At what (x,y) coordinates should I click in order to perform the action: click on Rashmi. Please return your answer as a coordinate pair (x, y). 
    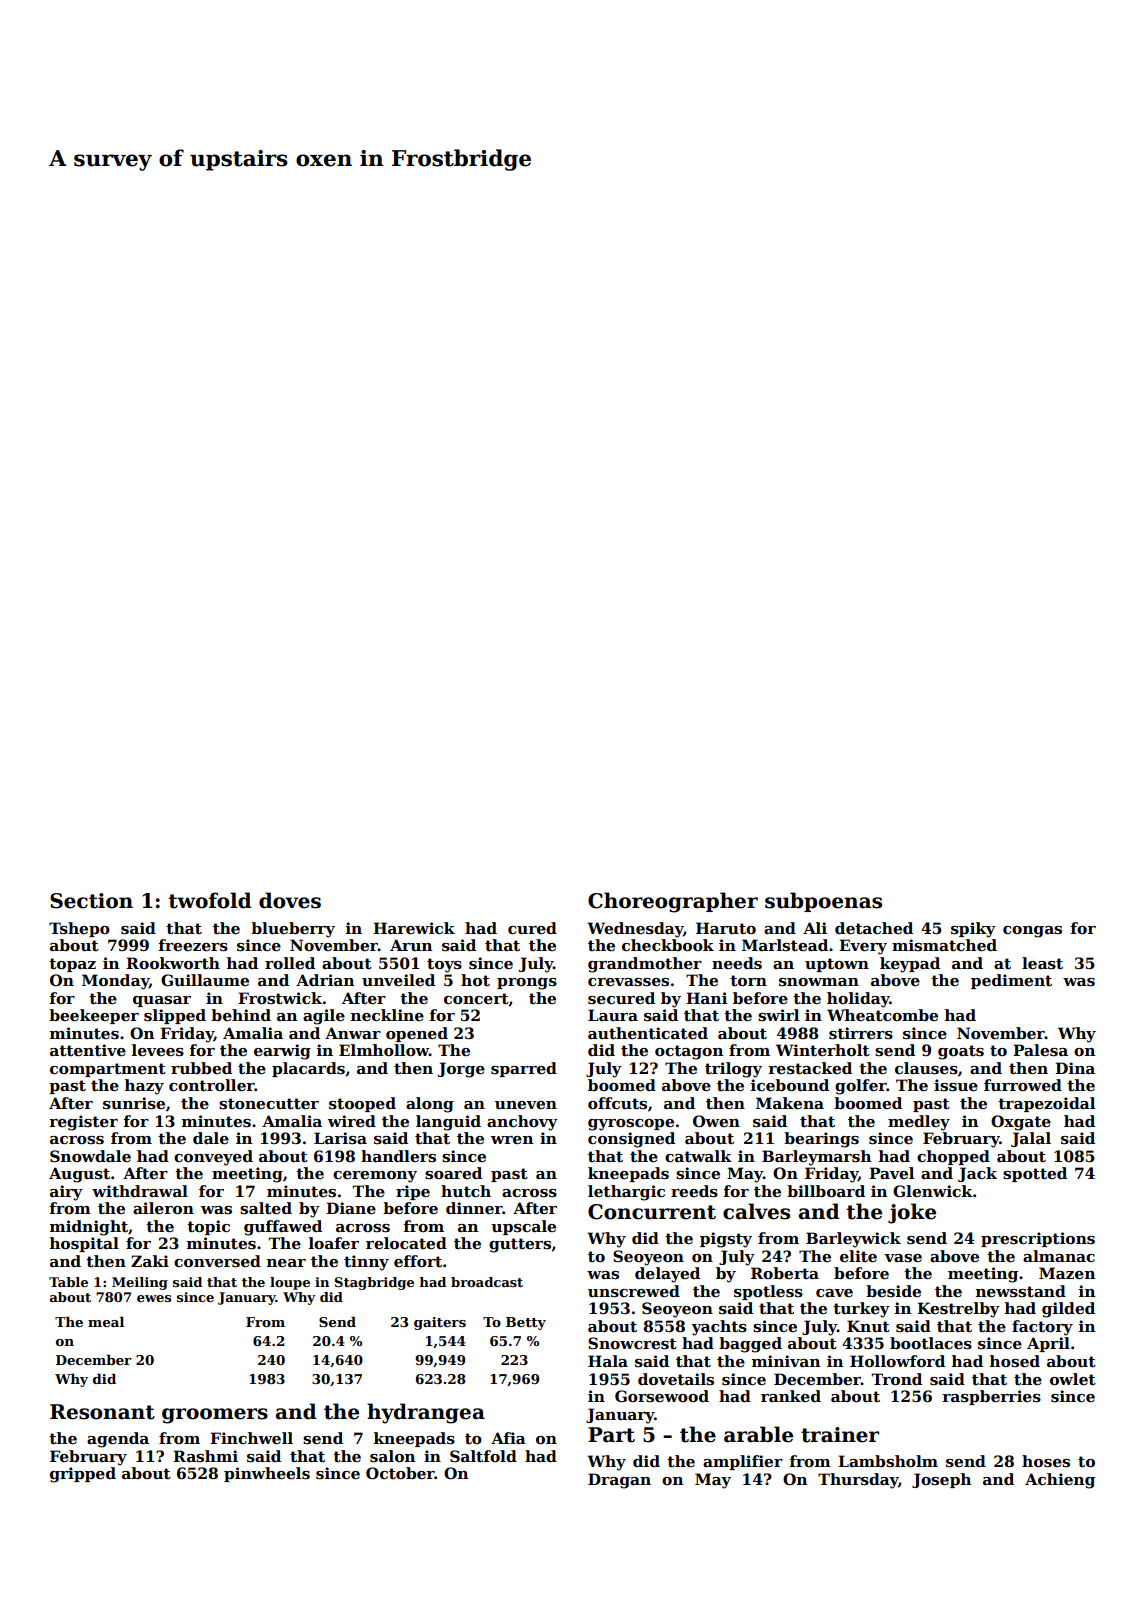
    Looking at the image, I should click on (205, 1456).
